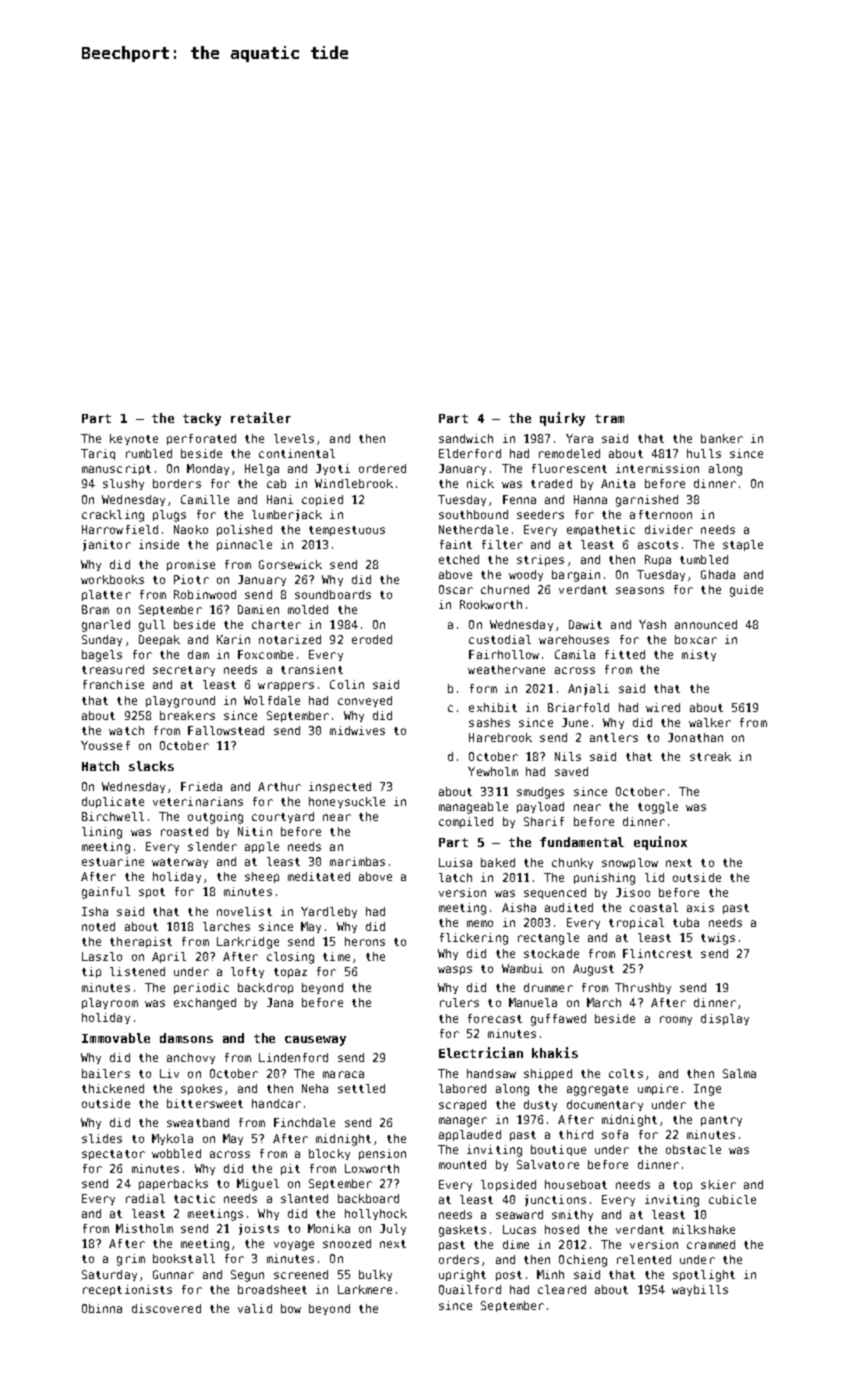  What do you see at coordinates (700, 907) in the image?
I see `axis` at bounding box center [700, 907].
